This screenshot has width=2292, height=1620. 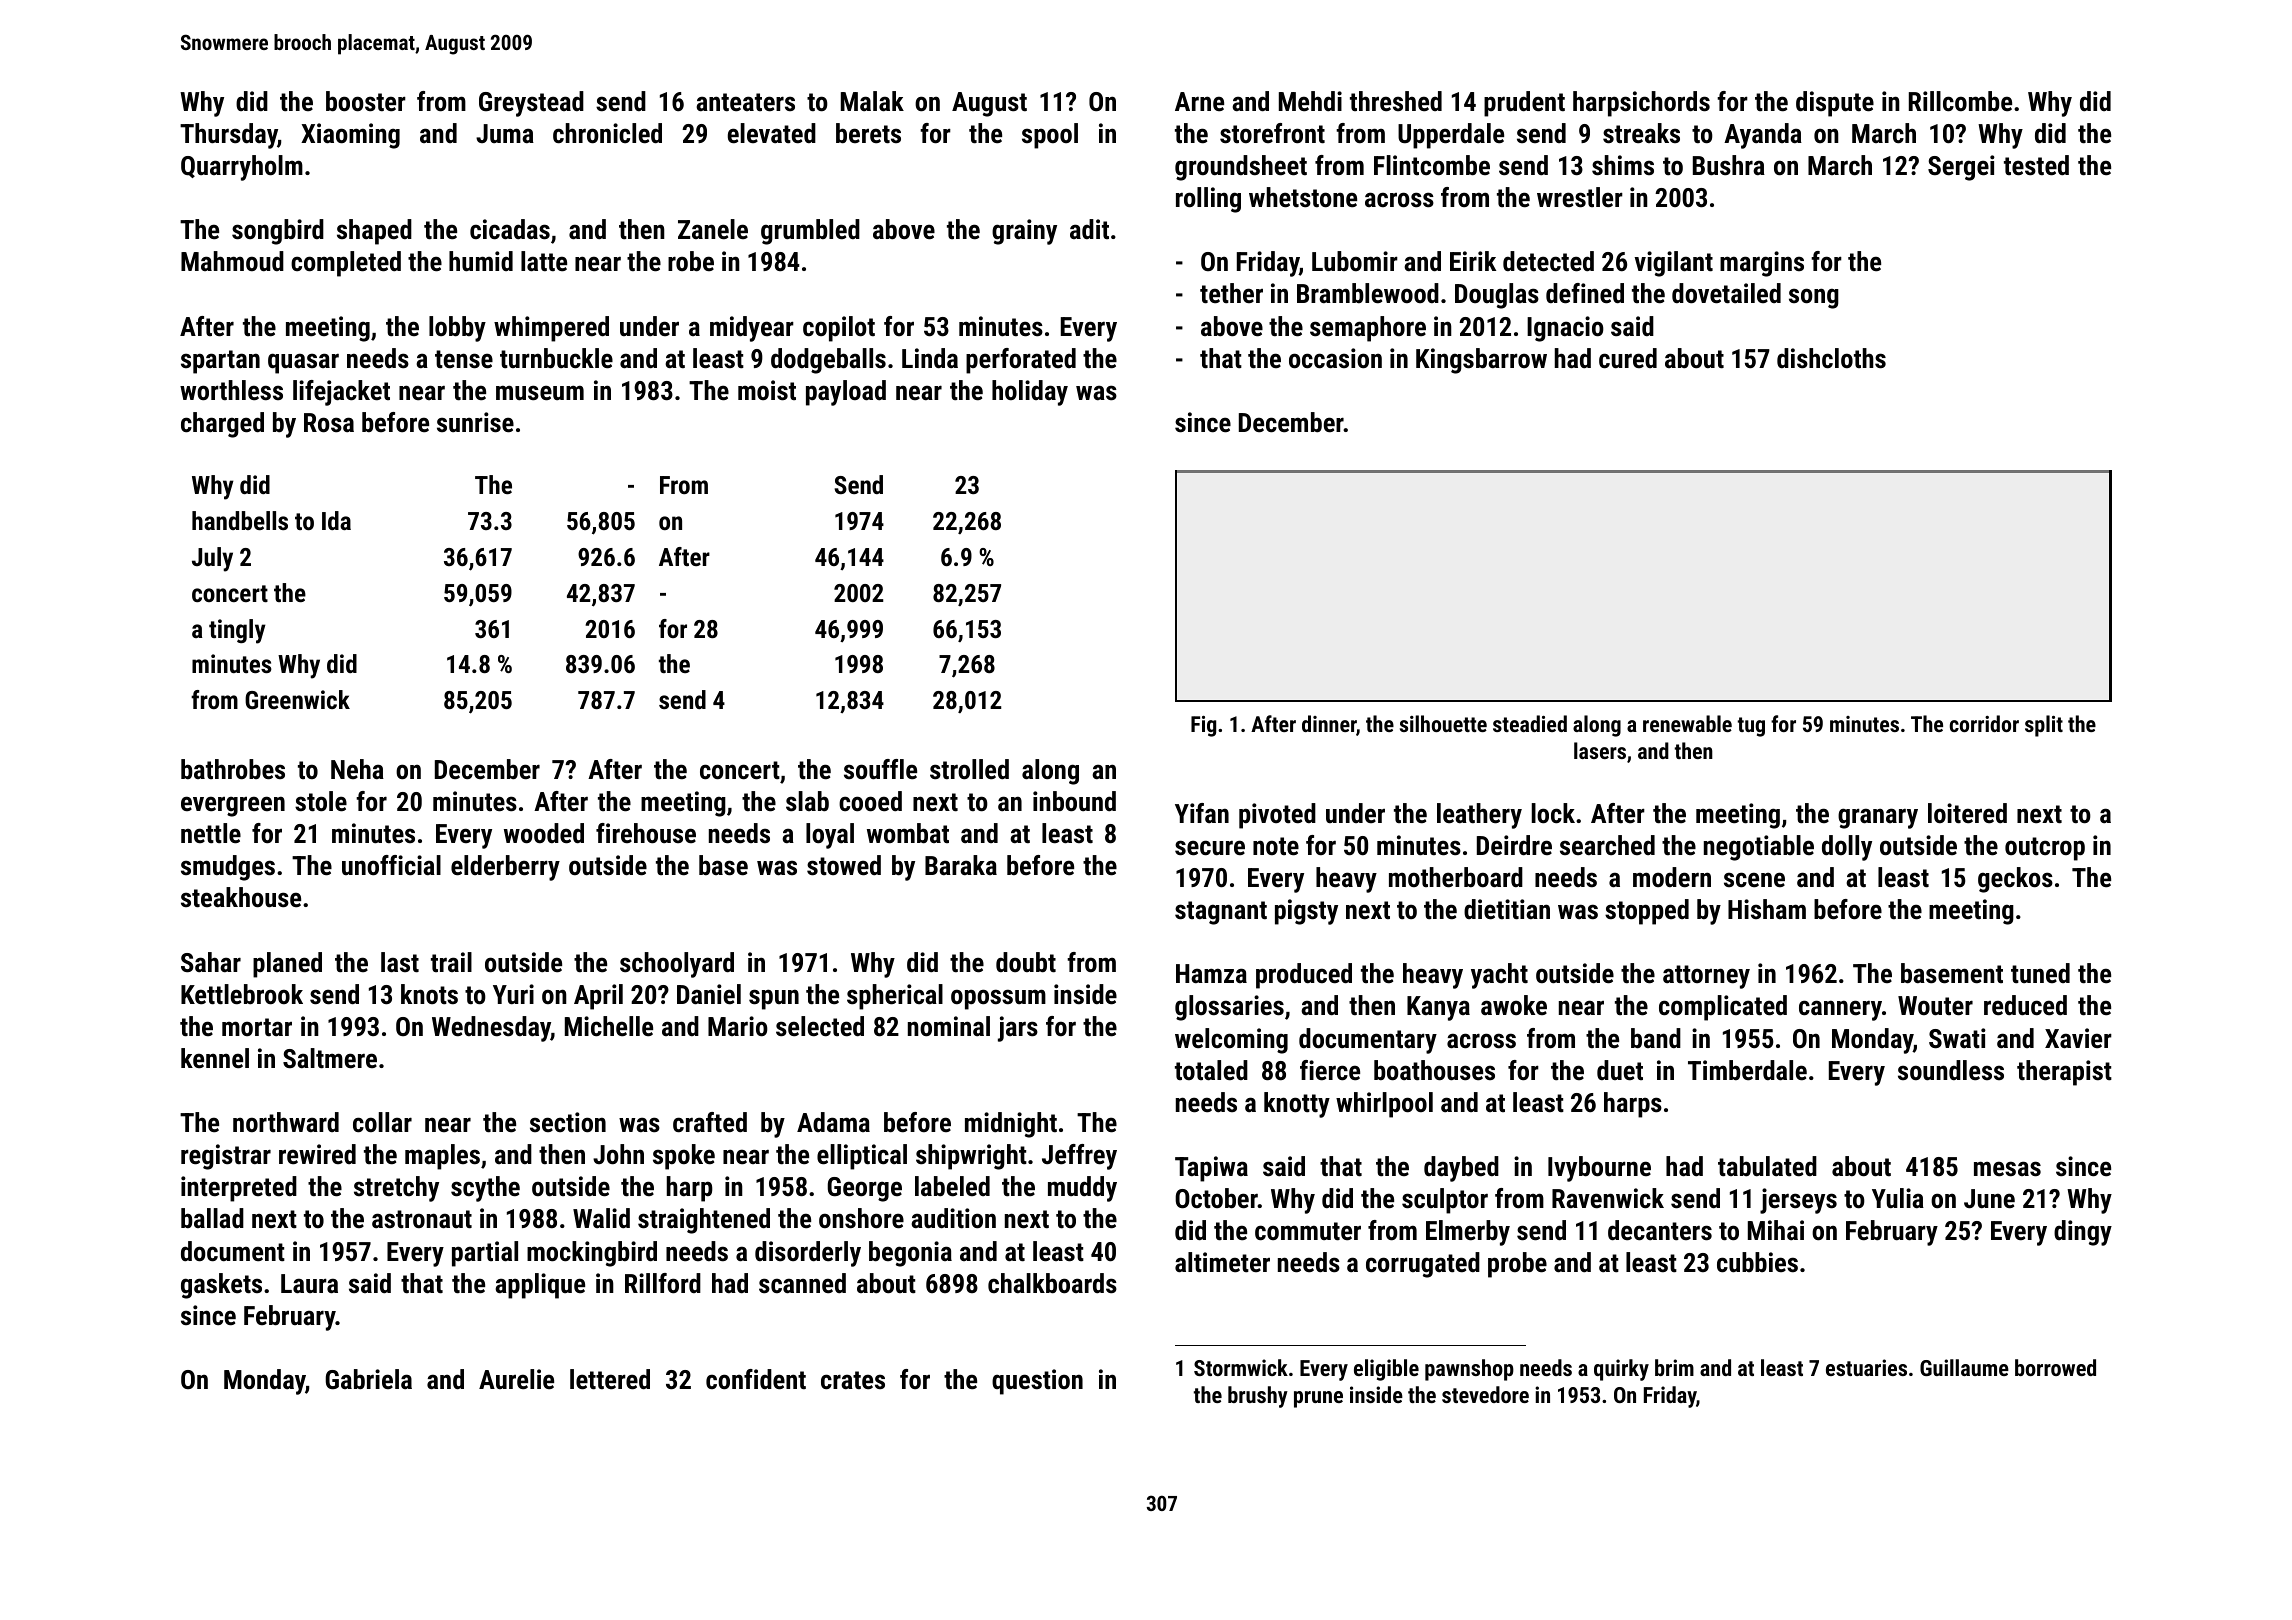 What do you see at coordinates (610, 1379) in the screenshot?
I see `lettered` at bounding box center [610, 1379].
